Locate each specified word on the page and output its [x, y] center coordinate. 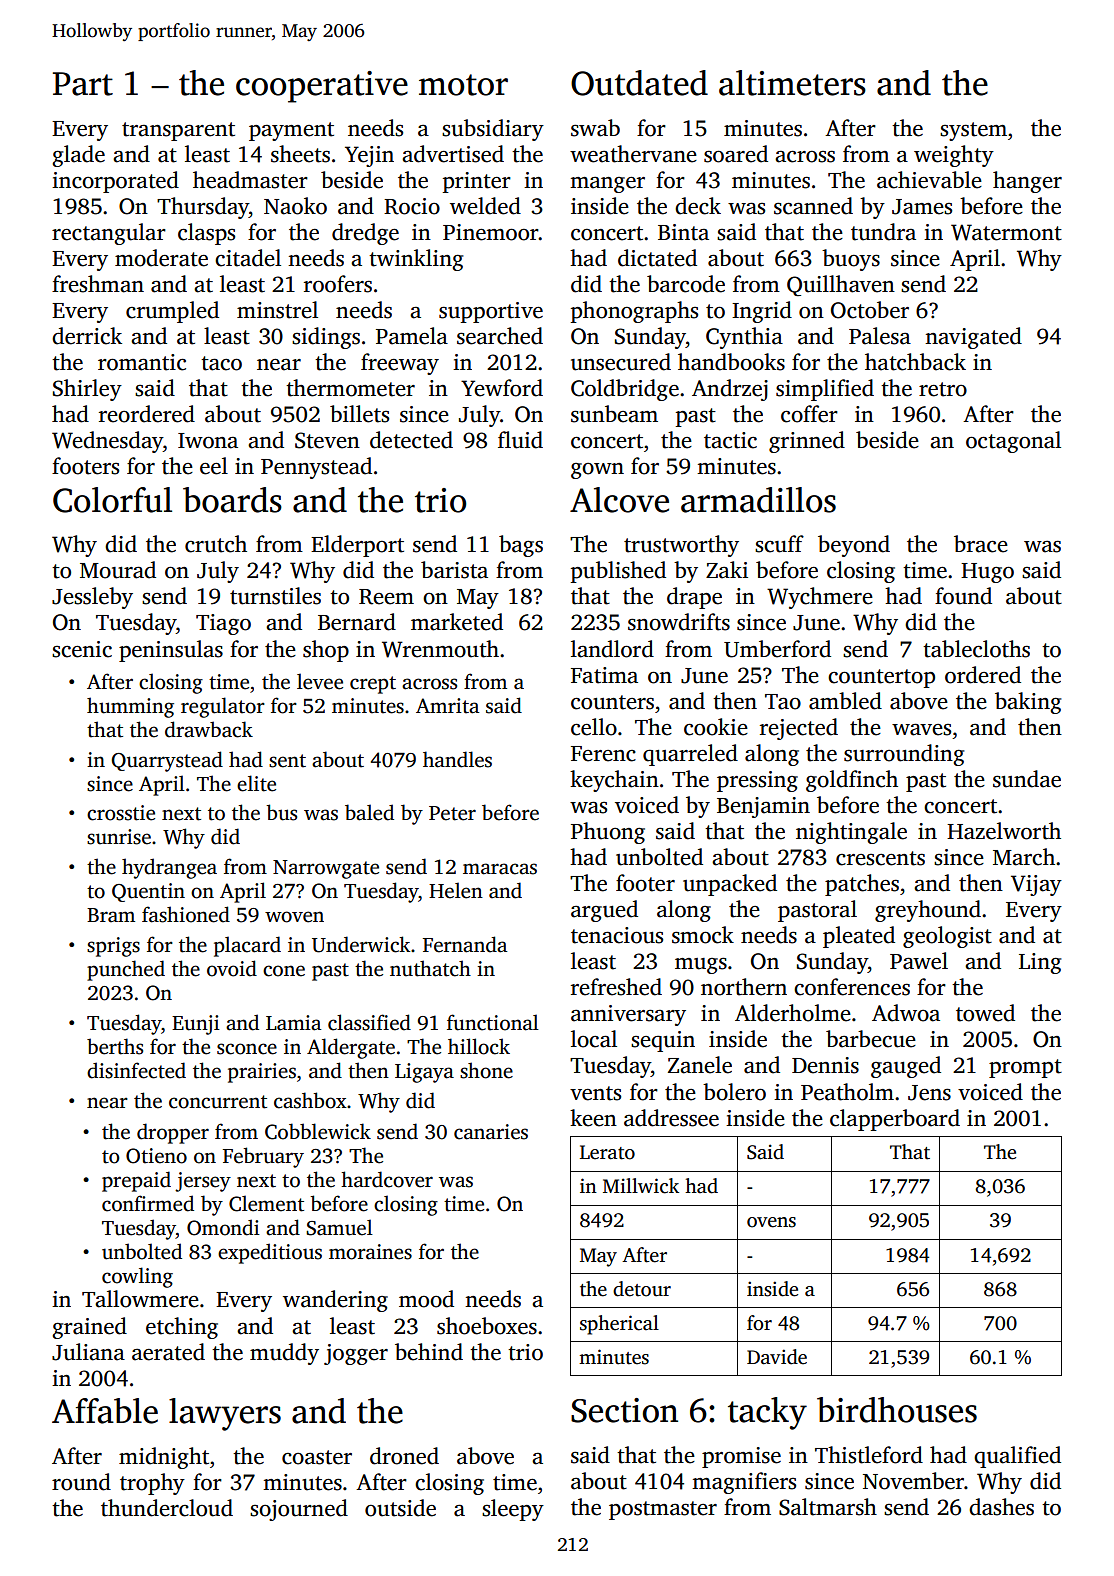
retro [943, 389]
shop [326, 651]
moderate [161, 258]
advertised [453, 154]
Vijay [1036, 885]
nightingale [851, 833]
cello [594, 727]
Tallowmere [140, 1299]
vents [595, 1093]
